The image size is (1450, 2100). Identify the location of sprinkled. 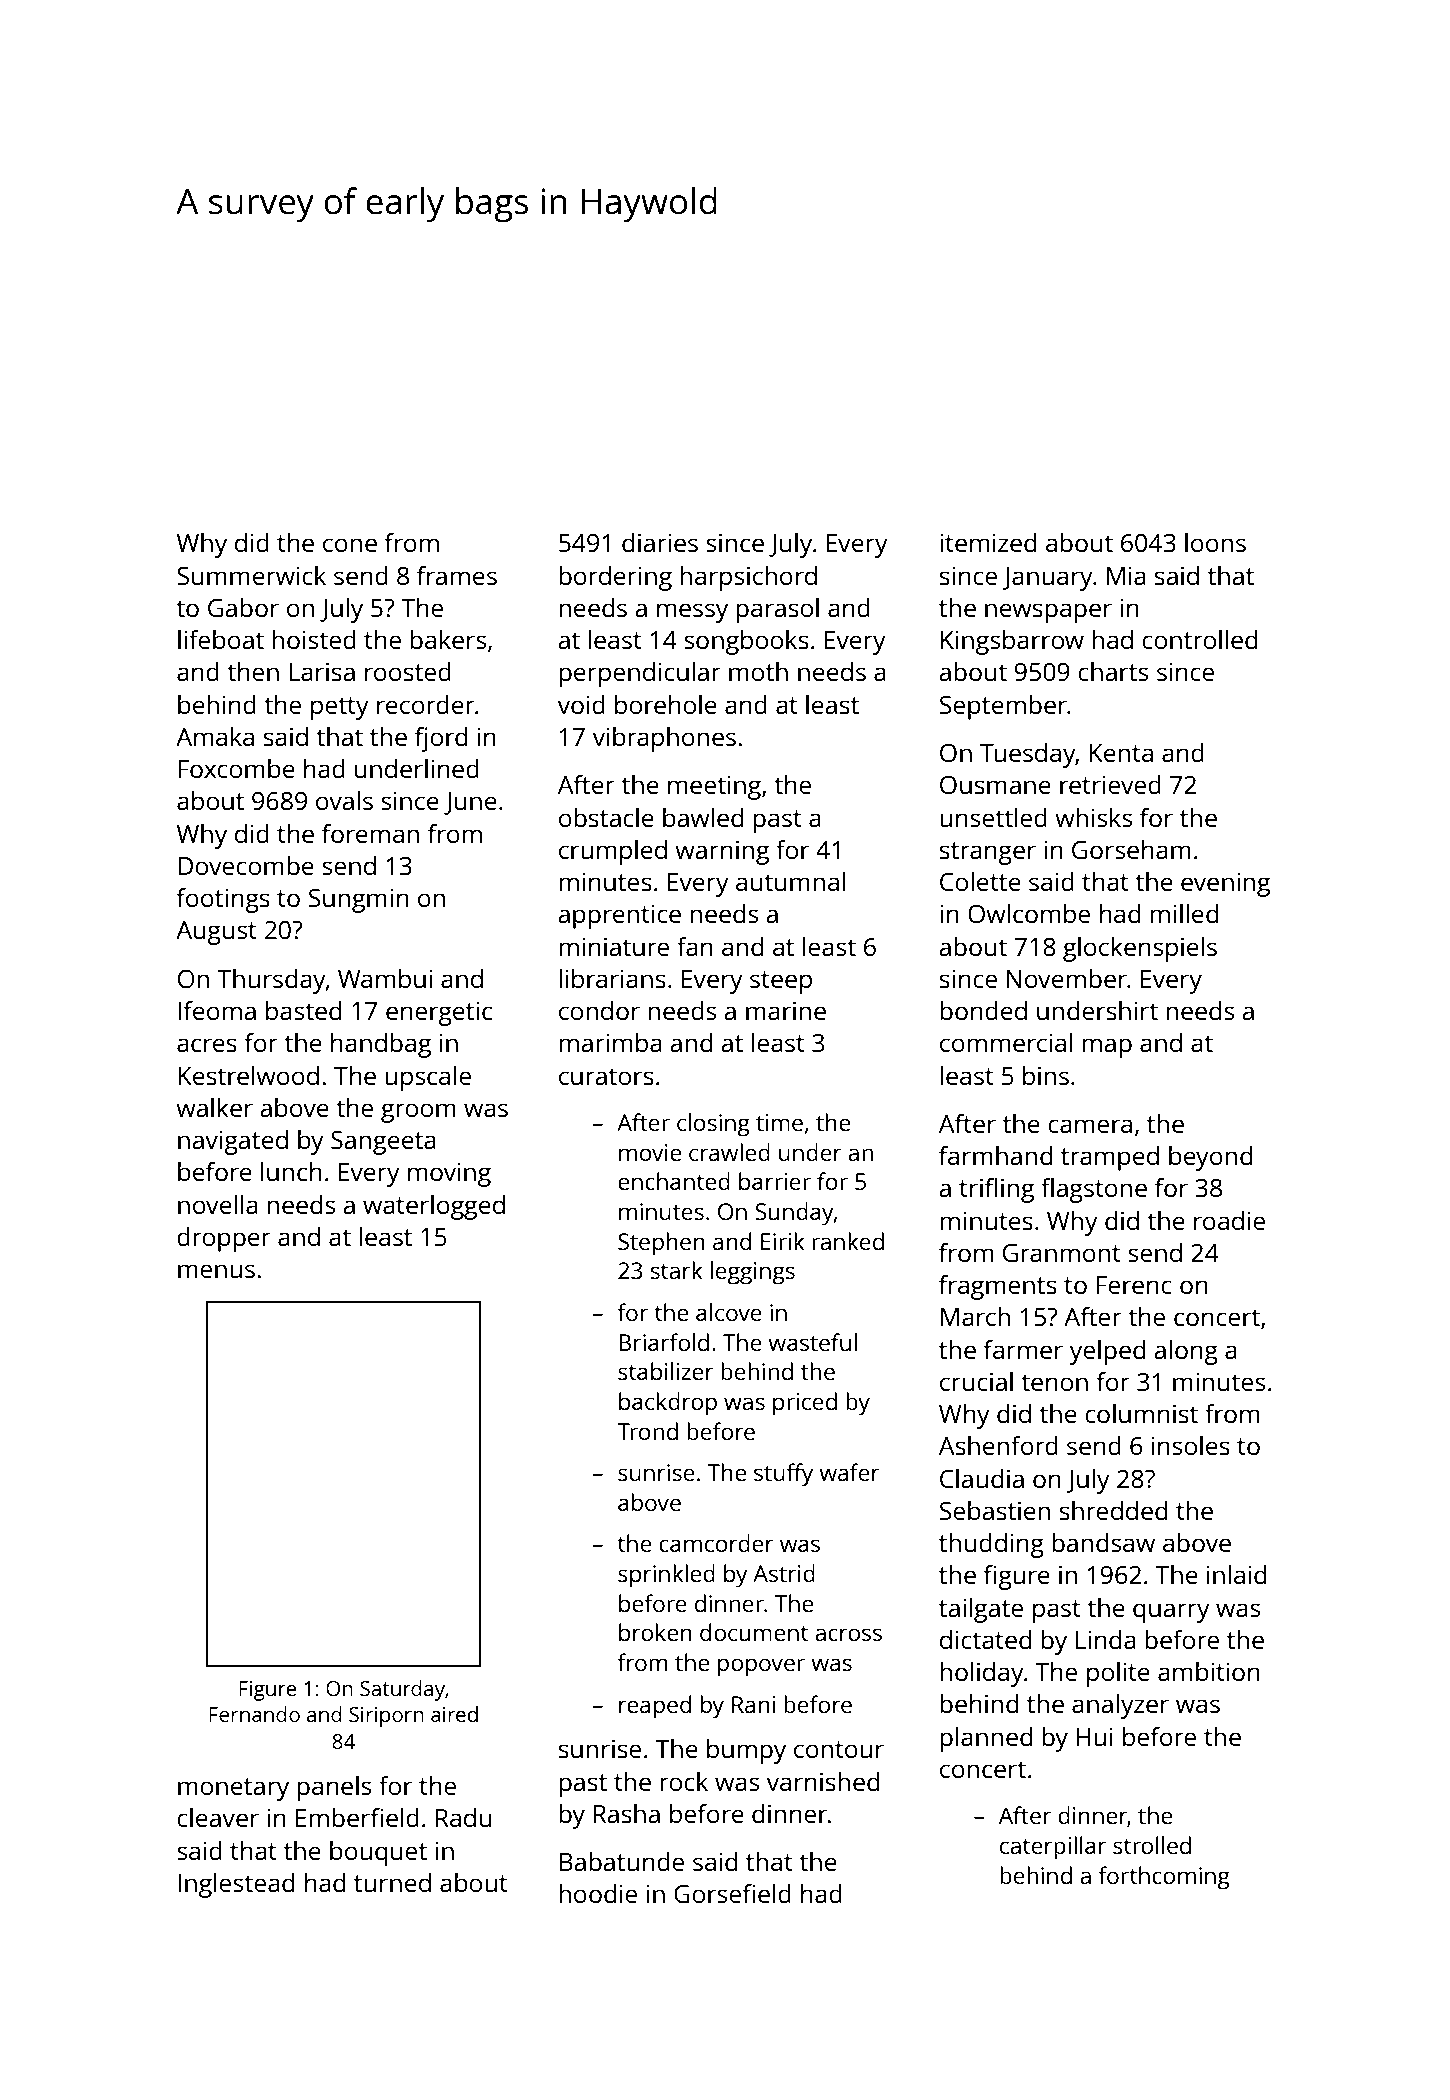
(666, 1576).
